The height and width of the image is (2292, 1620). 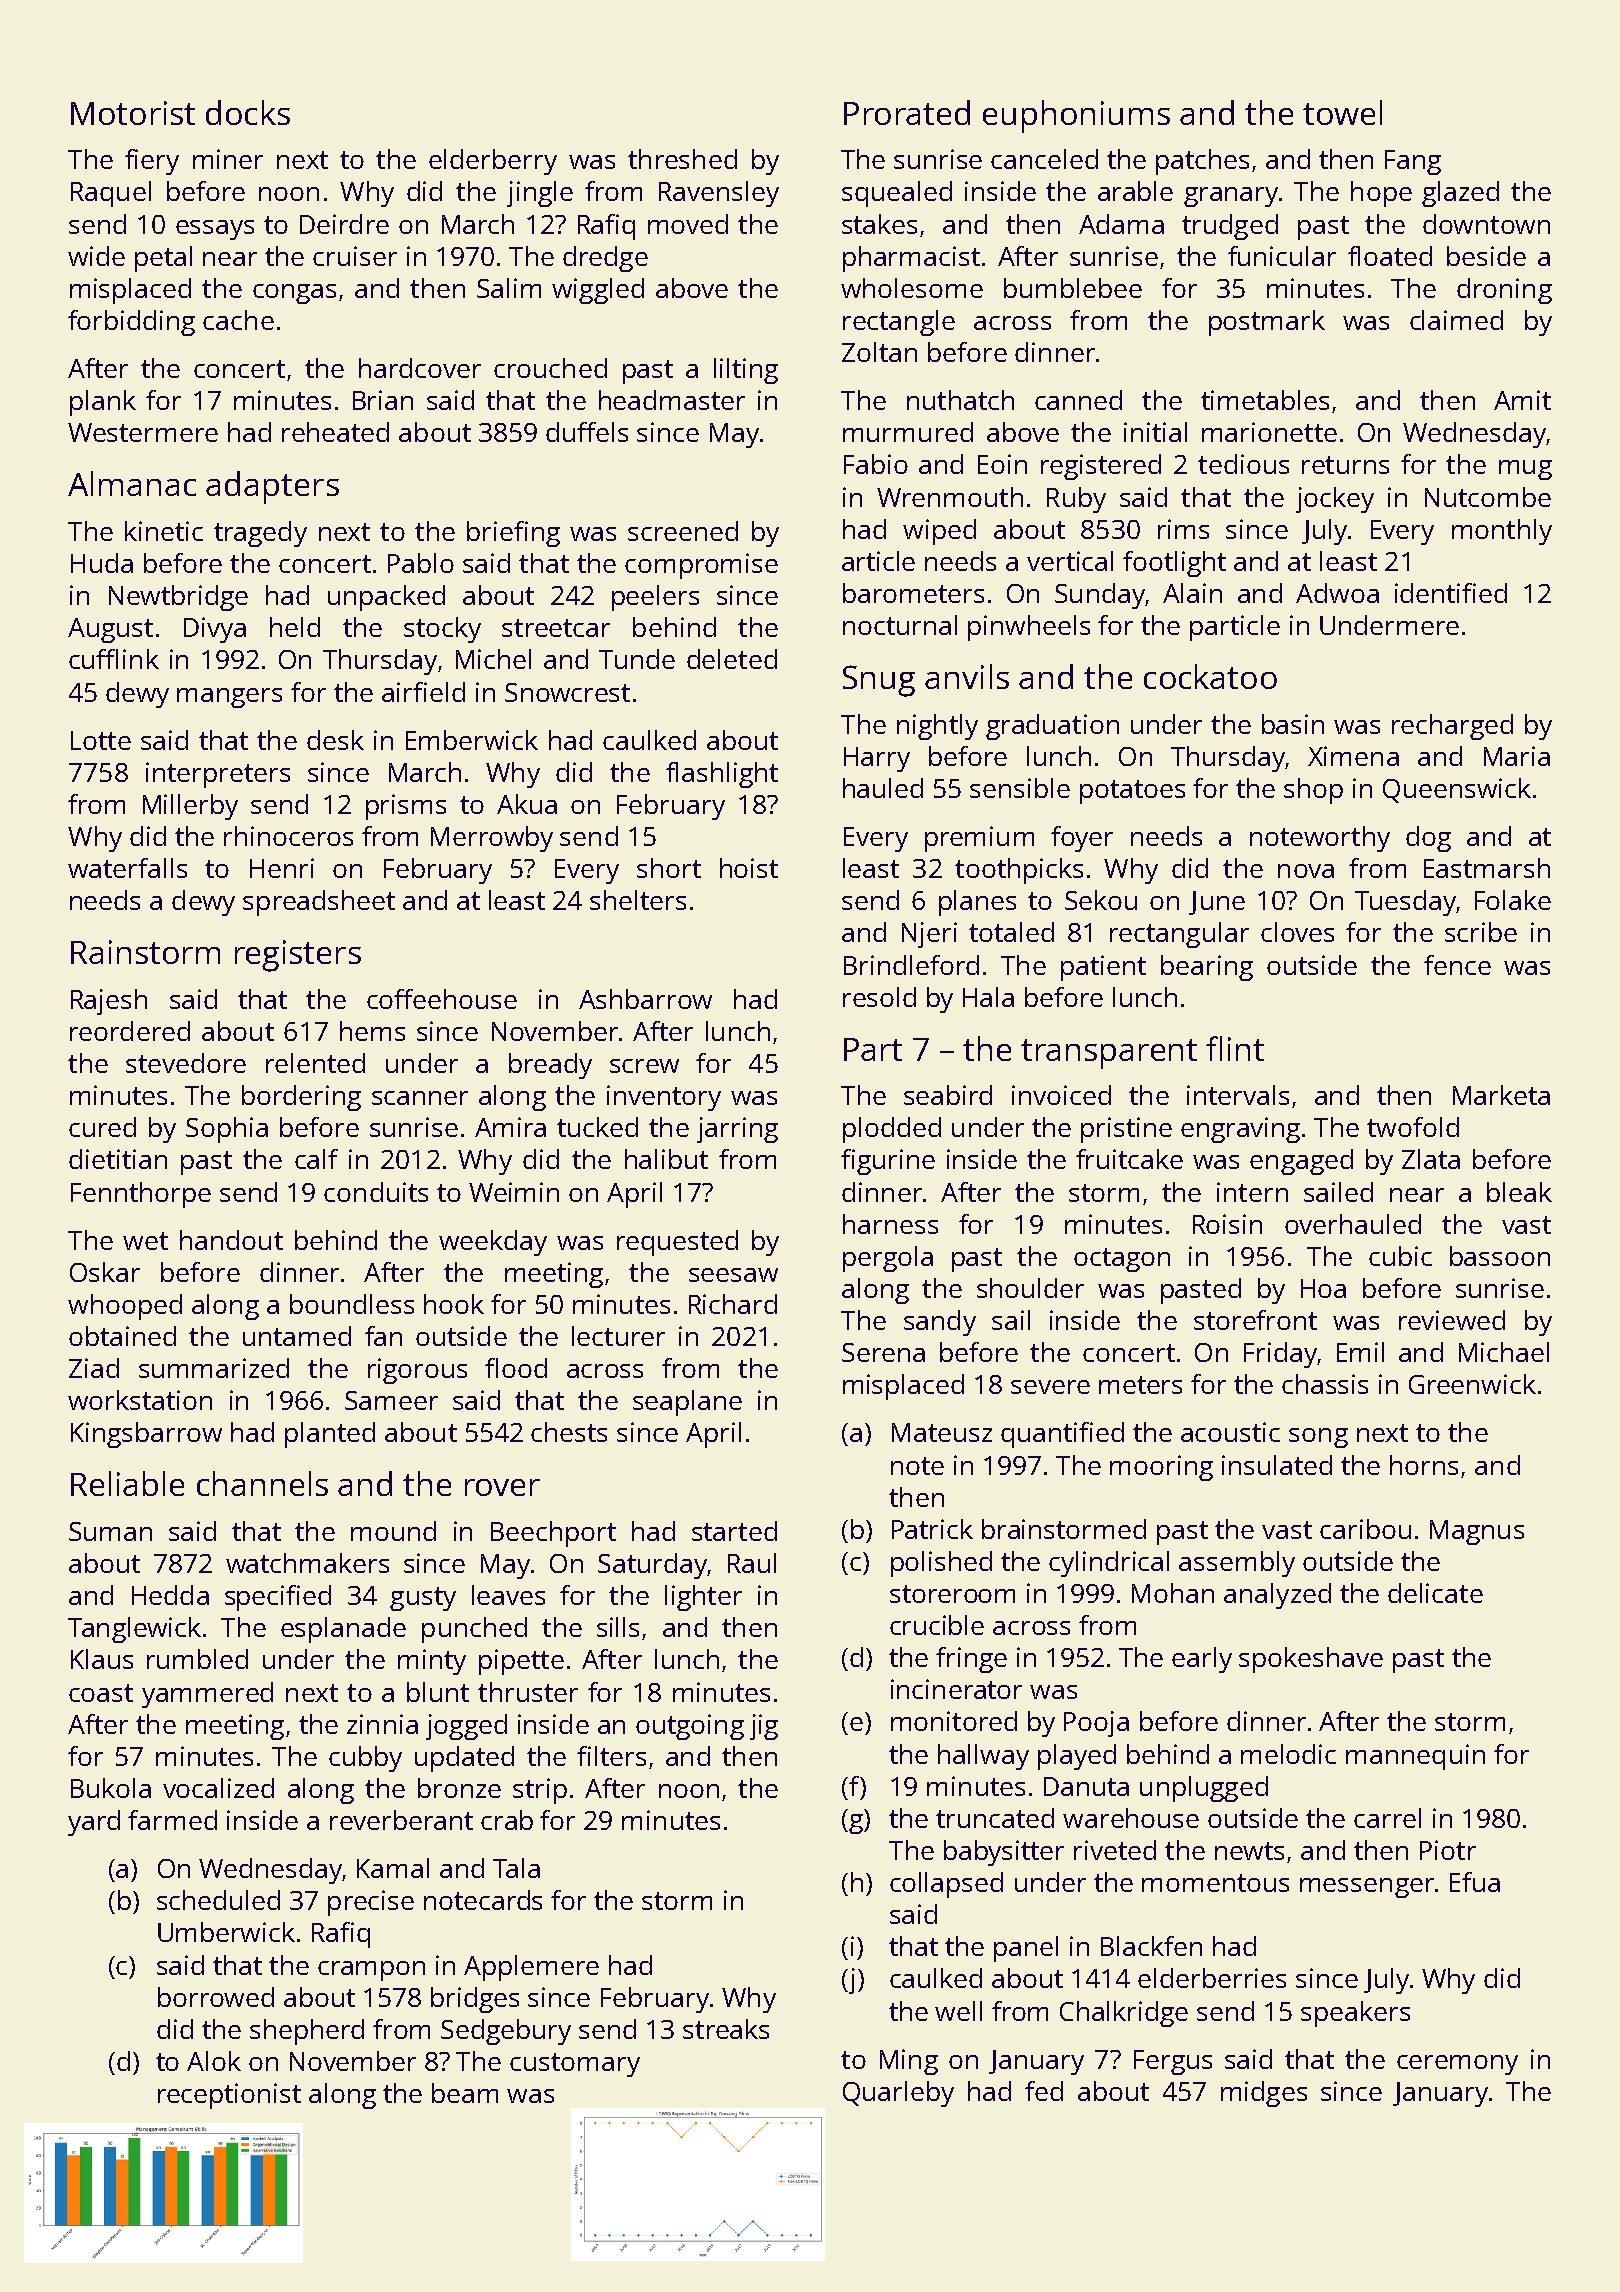 I want to click on fence, so click(x=1457, y=965).
